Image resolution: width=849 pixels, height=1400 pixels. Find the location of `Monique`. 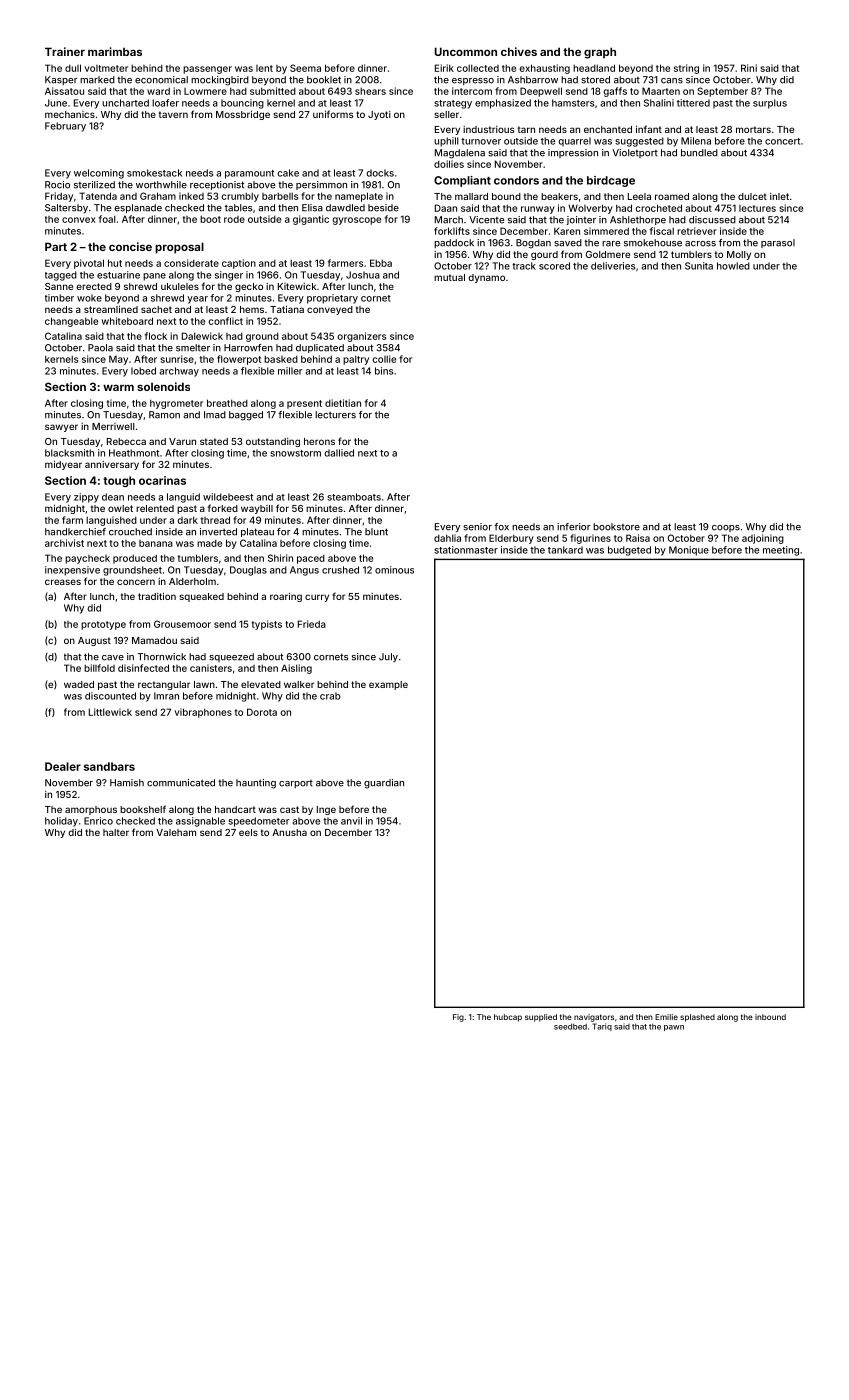

Monique is located at coordinates (689, 551).
